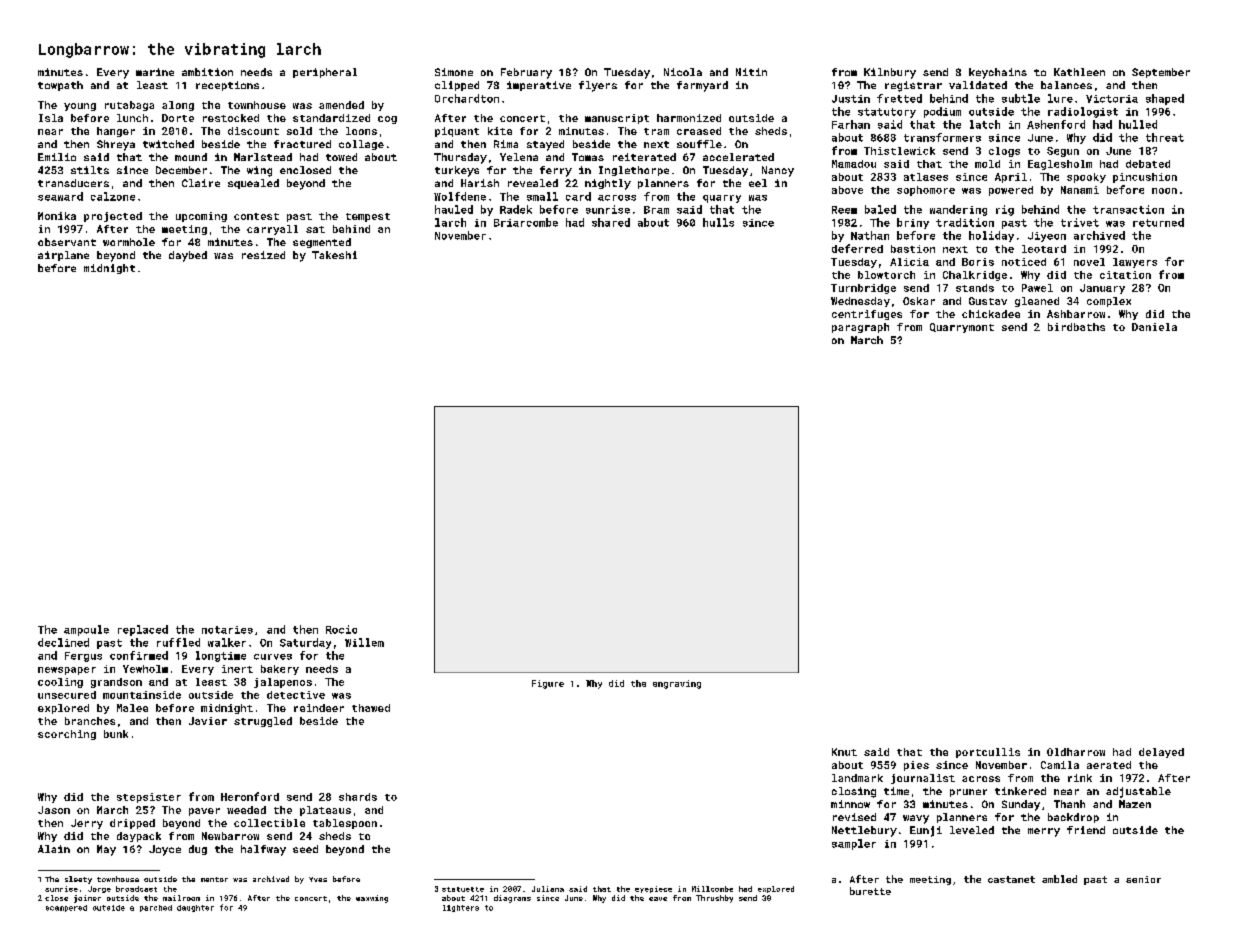 This screenshot has height=952, width=1233. Describe the element at coordinates (86, 630) in the screenshot. I see `ampoule` at that location.
